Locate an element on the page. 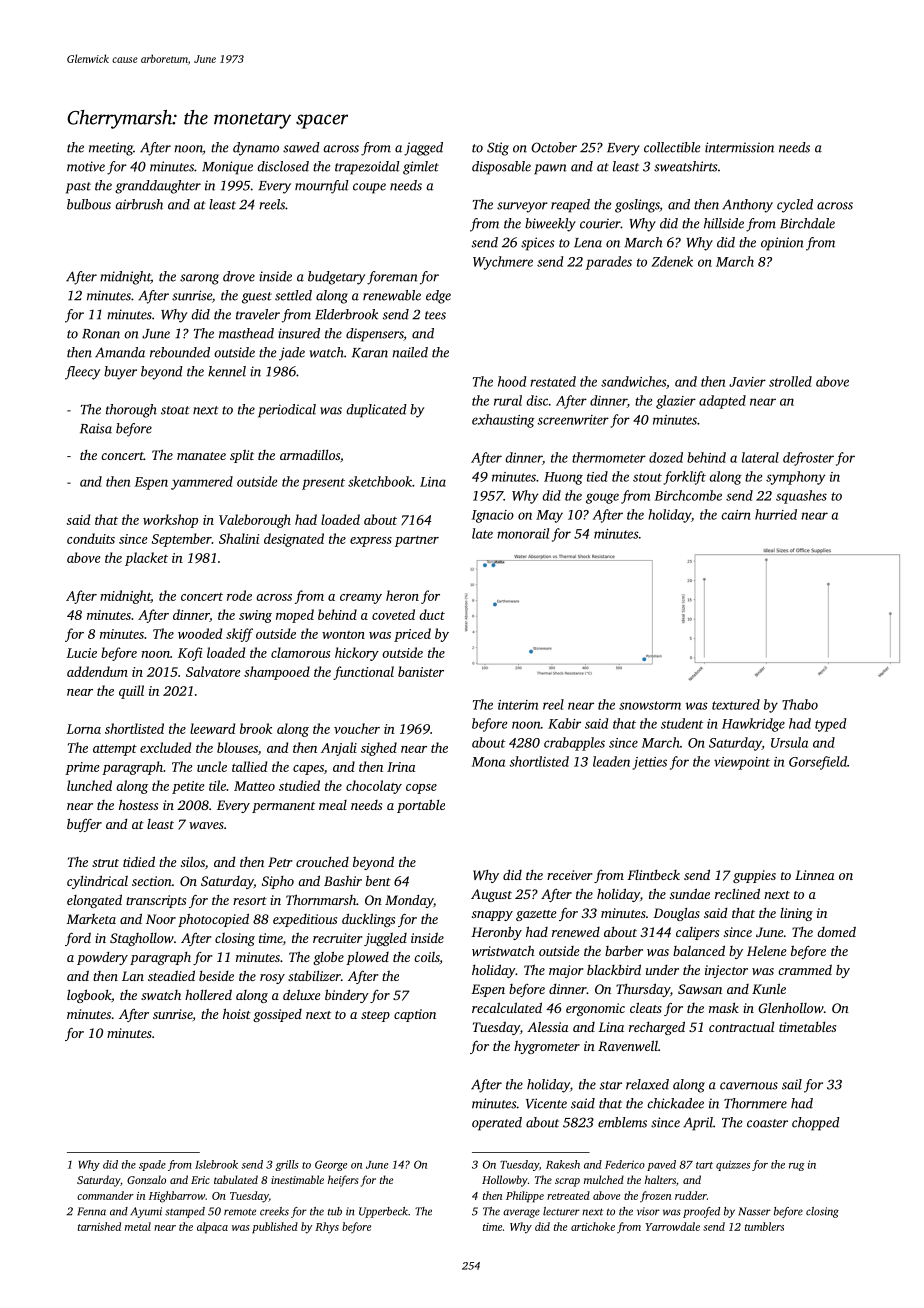 This document has width=924, height=1308. spices is located at coordinates (537, 244).
